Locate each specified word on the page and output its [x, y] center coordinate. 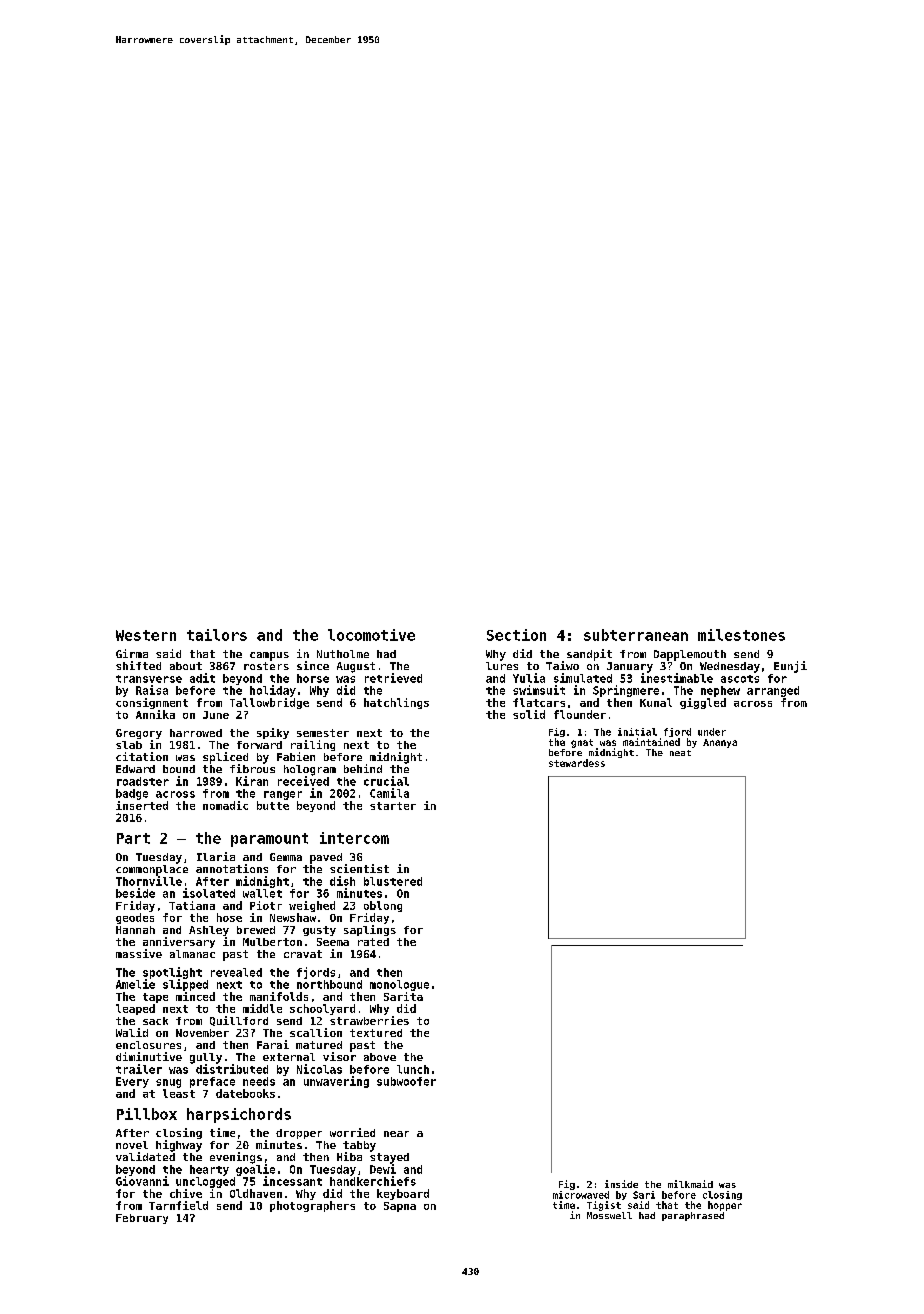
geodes [135, 918]
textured [376, 1033]
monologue [399, 985]
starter [393, 806]
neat [680, 753]
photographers [312, 1206]
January [630, 667]
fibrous [252, 768]
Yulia [529, 678]
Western [146, 635]
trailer [139, 1069]
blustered [393, 881]
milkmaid [690, 1184]
